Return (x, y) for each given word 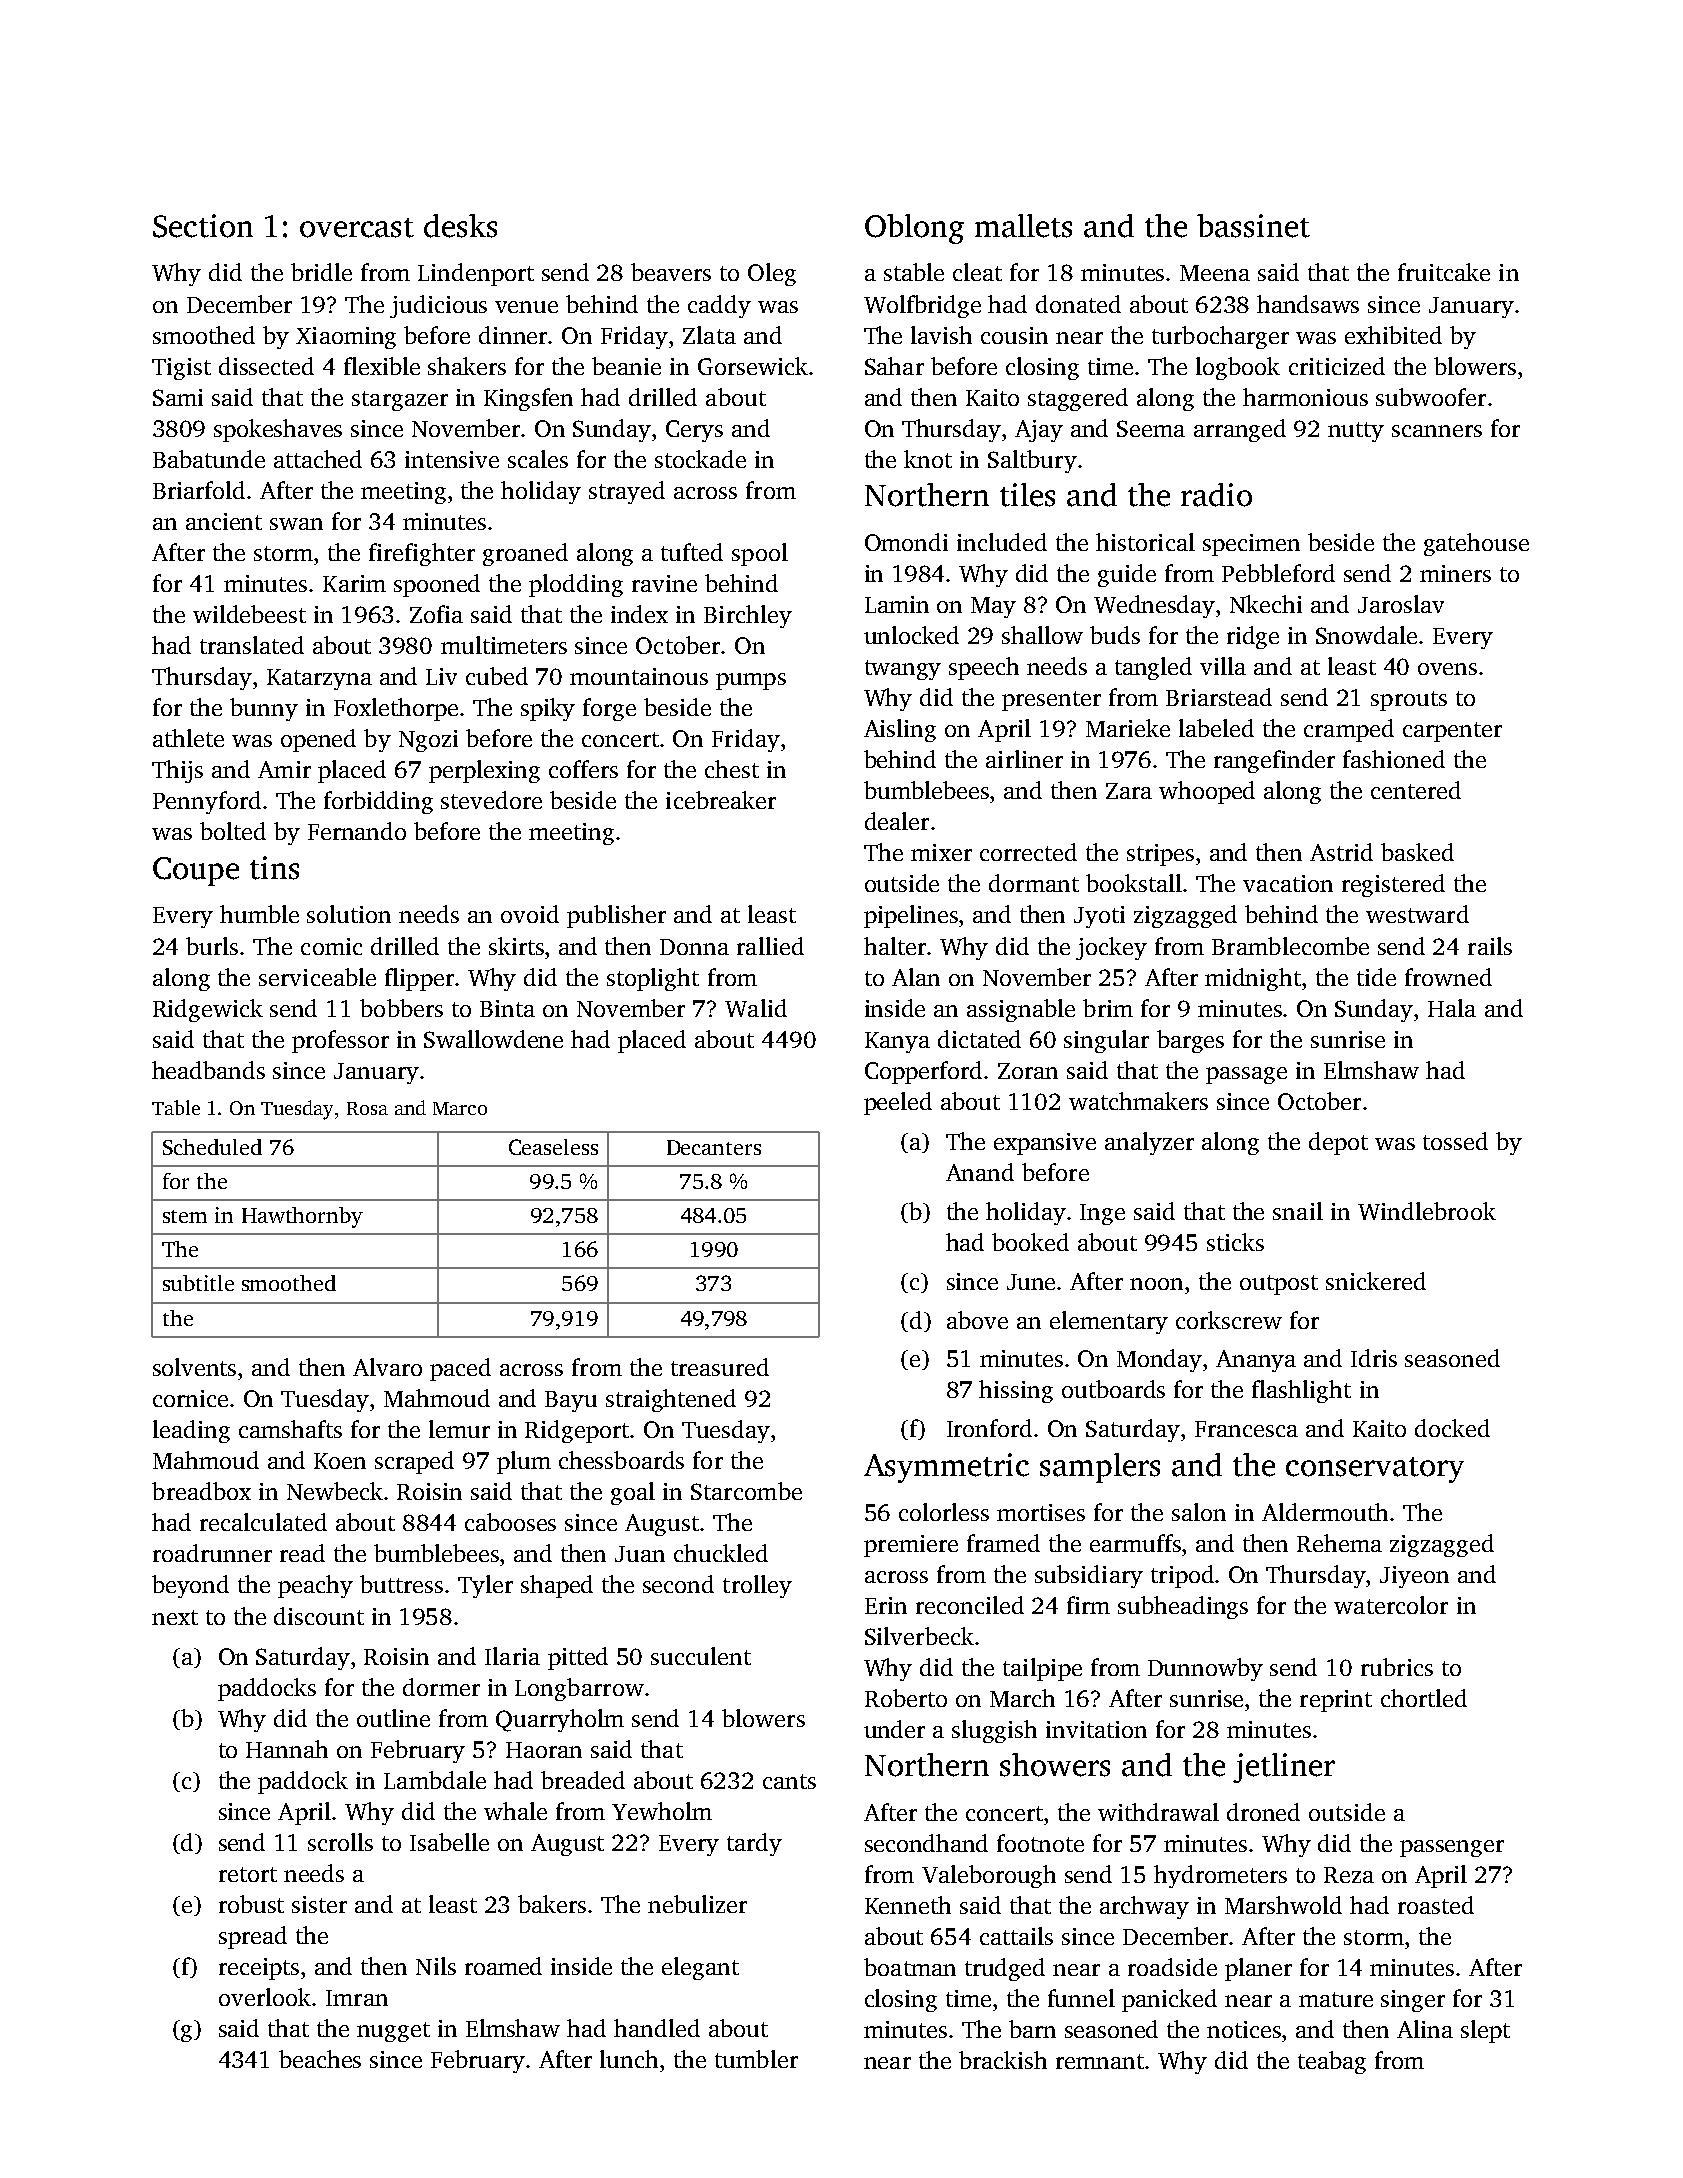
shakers (467, 366)
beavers (671, 272)
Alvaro (387, 1367)
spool (760, 554)
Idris (1374, 1358)
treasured (720, 1367)
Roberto (906, 1698)
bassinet (1253, 226)
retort (248, 1874)
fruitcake (1444, 272)
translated (252, 645)
